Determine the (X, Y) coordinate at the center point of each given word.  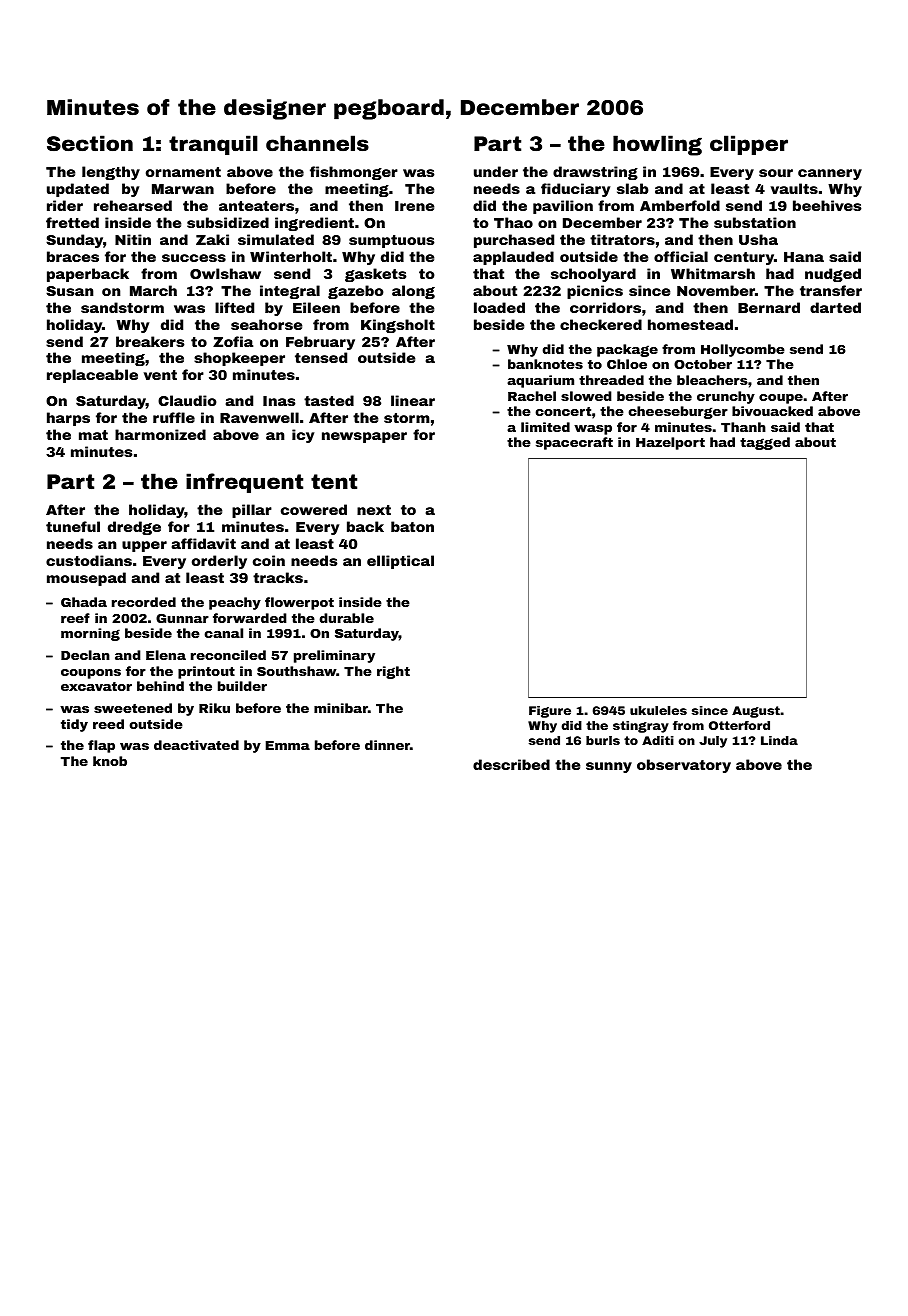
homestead (690, 324)
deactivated (196, 745)
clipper (749, 145)
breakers (150, 341)
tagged (765, 443)
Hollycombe (743, 350)
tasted (329, 400)
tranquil (213, 145)
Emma (288, 745)
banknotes (545, 364)
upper (144, 546)
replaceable (92, 376)
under (496, 171)
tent (334, 481)
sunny (609, 767)
